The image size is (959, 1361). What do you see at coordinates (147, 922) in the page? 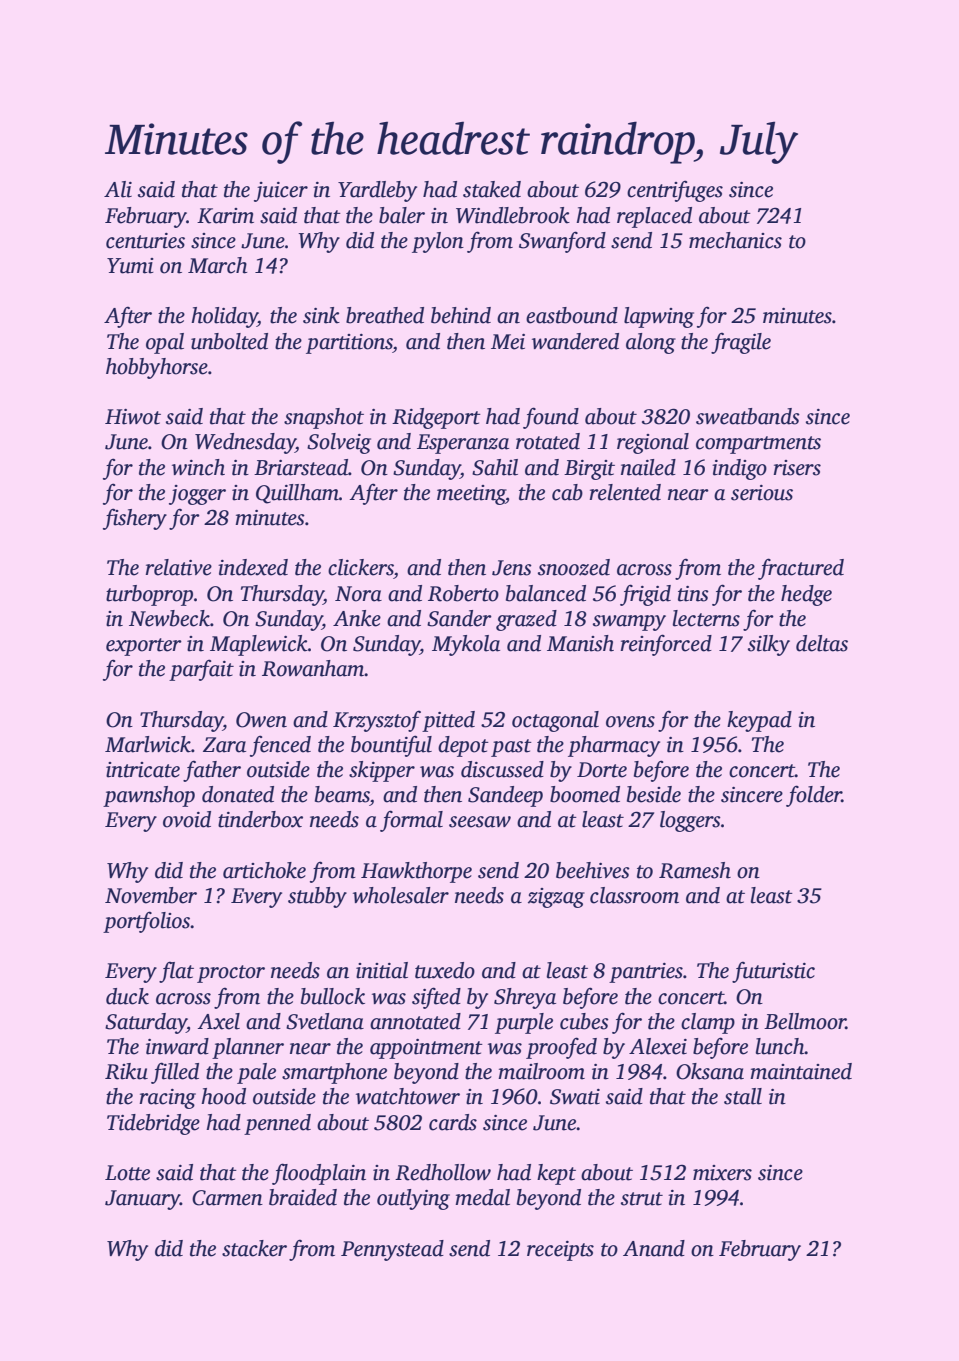
I see `portfolios` at bounding box center [147, 922].
